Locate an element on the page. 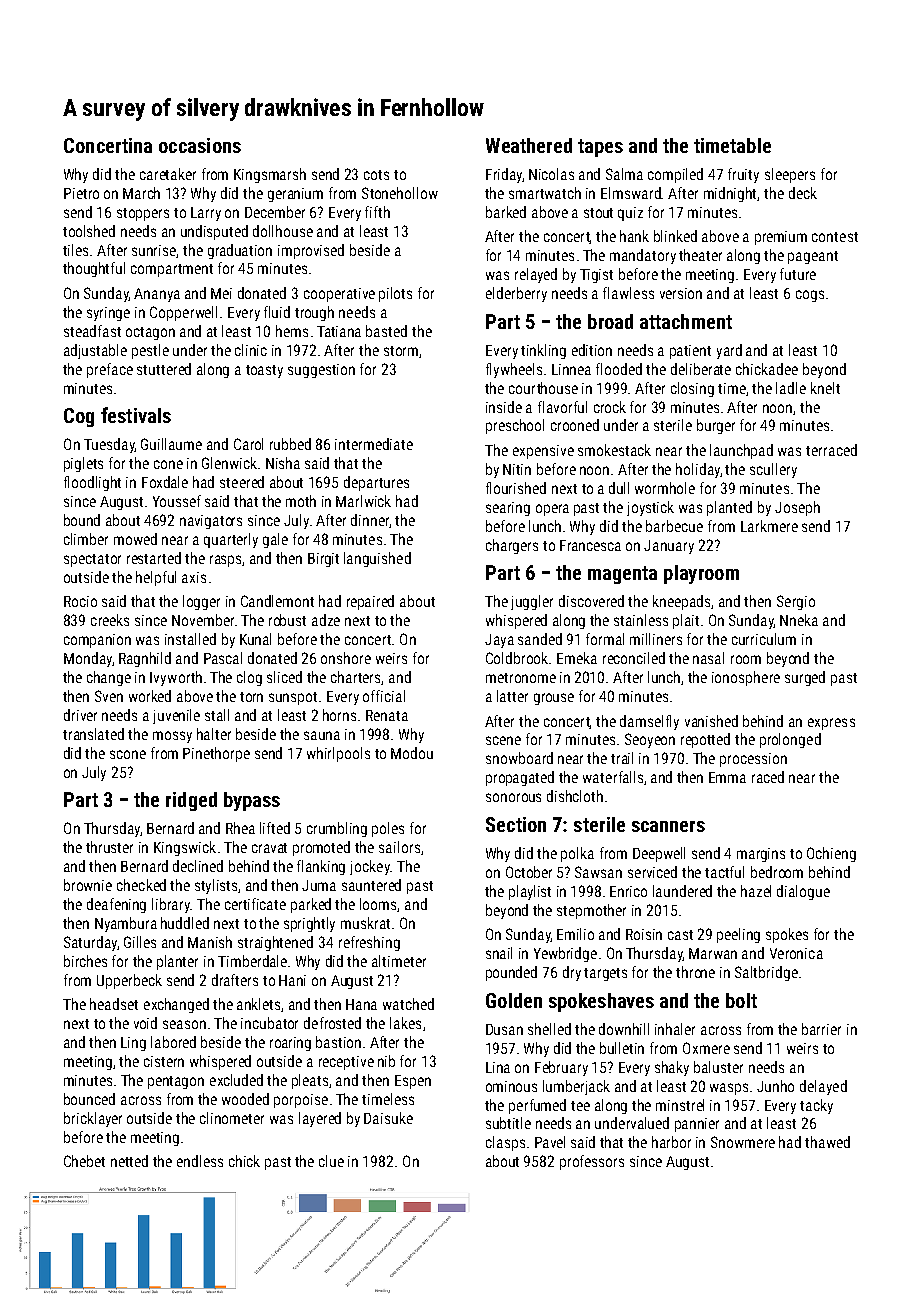 This image has height=1314, width=924. sliced is located at coordinates (284, 677).
